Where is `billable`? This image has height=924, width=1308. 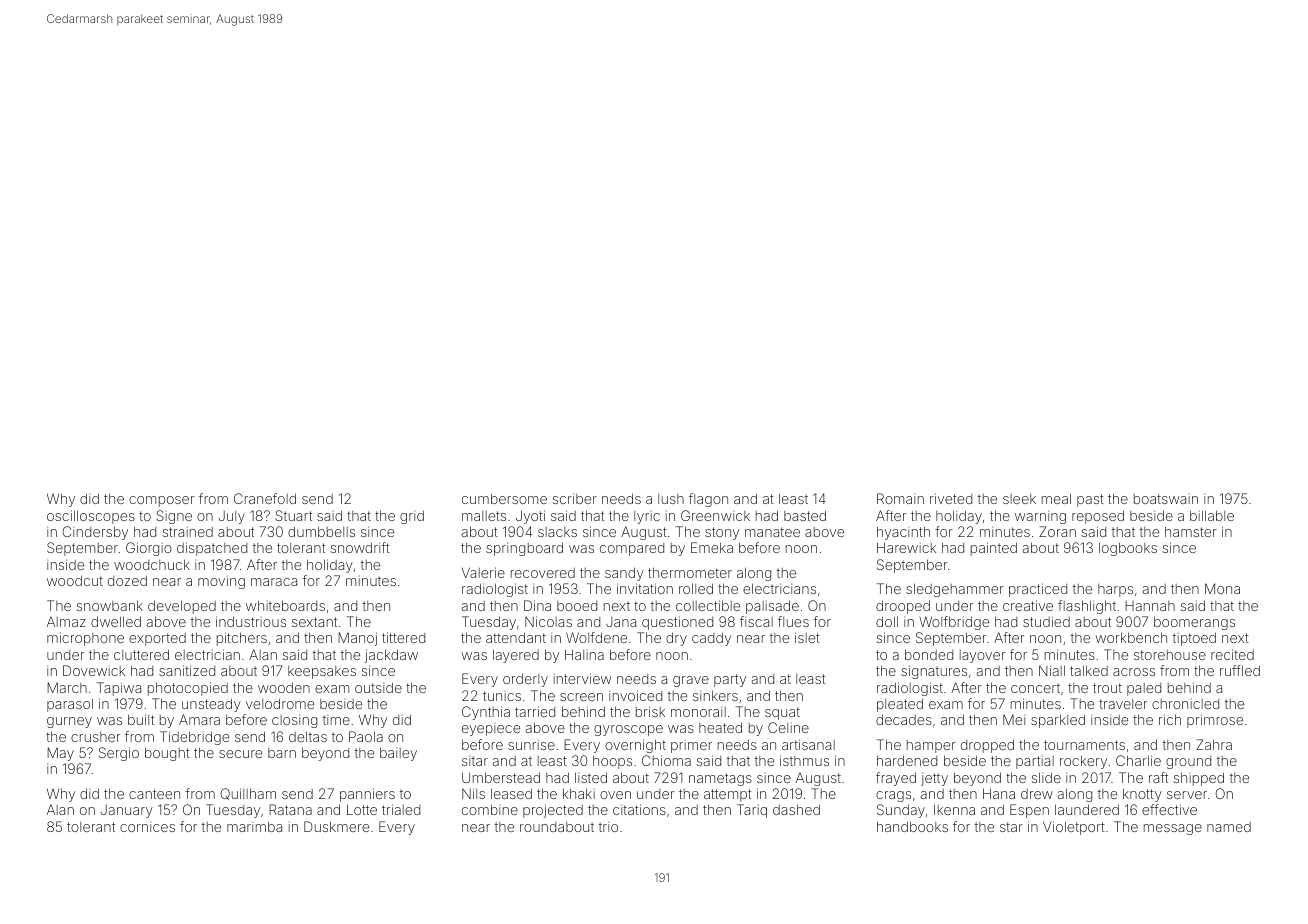 billable is located at coordinates (1212, 515).
